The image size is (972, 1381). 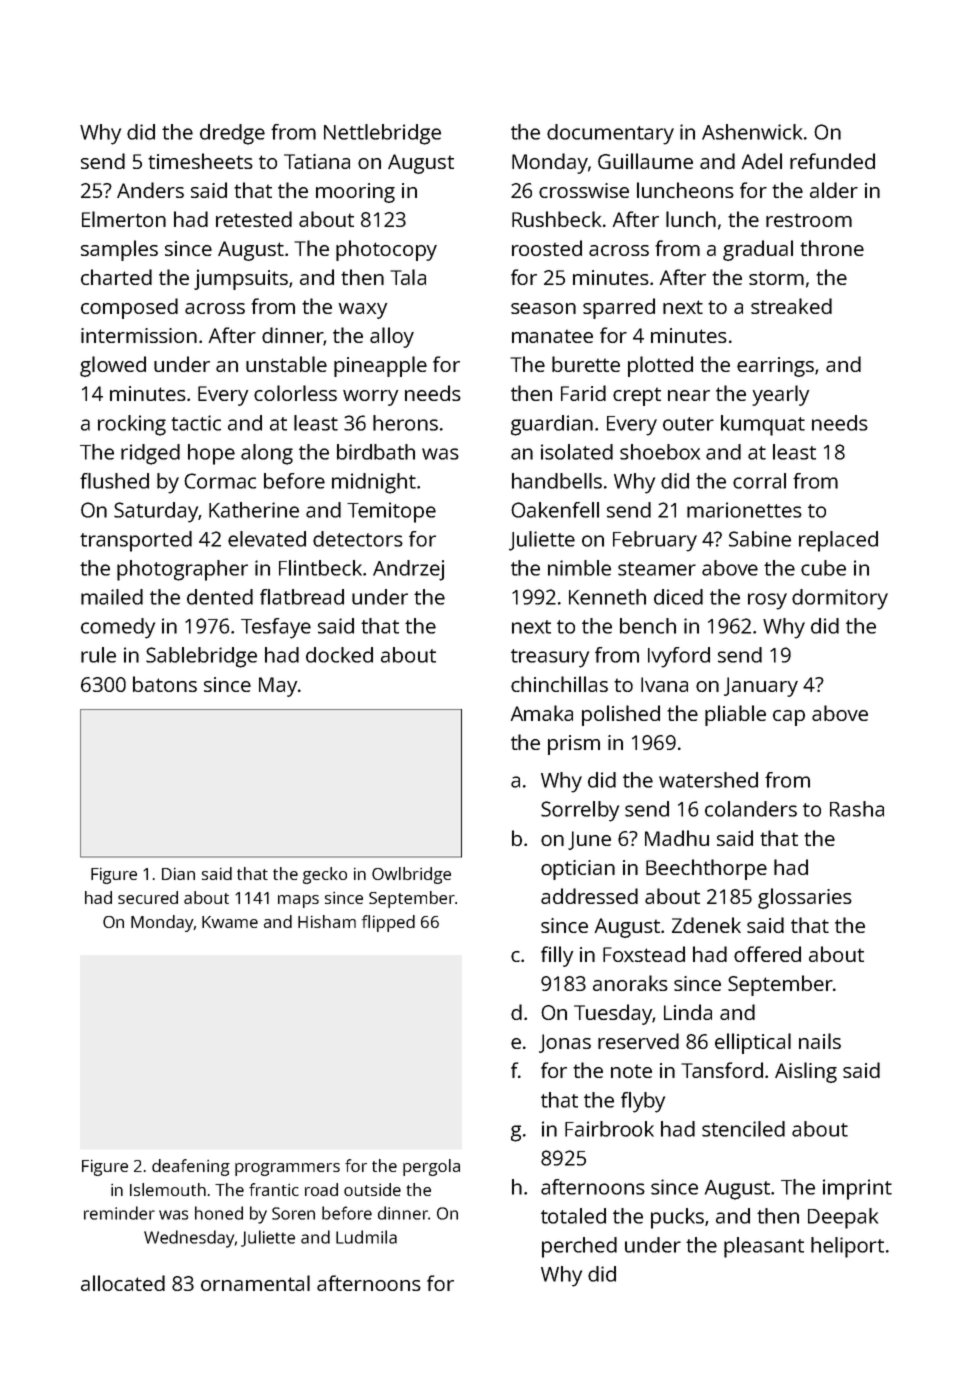 What do you see at coordinates (411, 875) in the screenshot?
I see `Owlbridge` at bounding box center [411, 875].
